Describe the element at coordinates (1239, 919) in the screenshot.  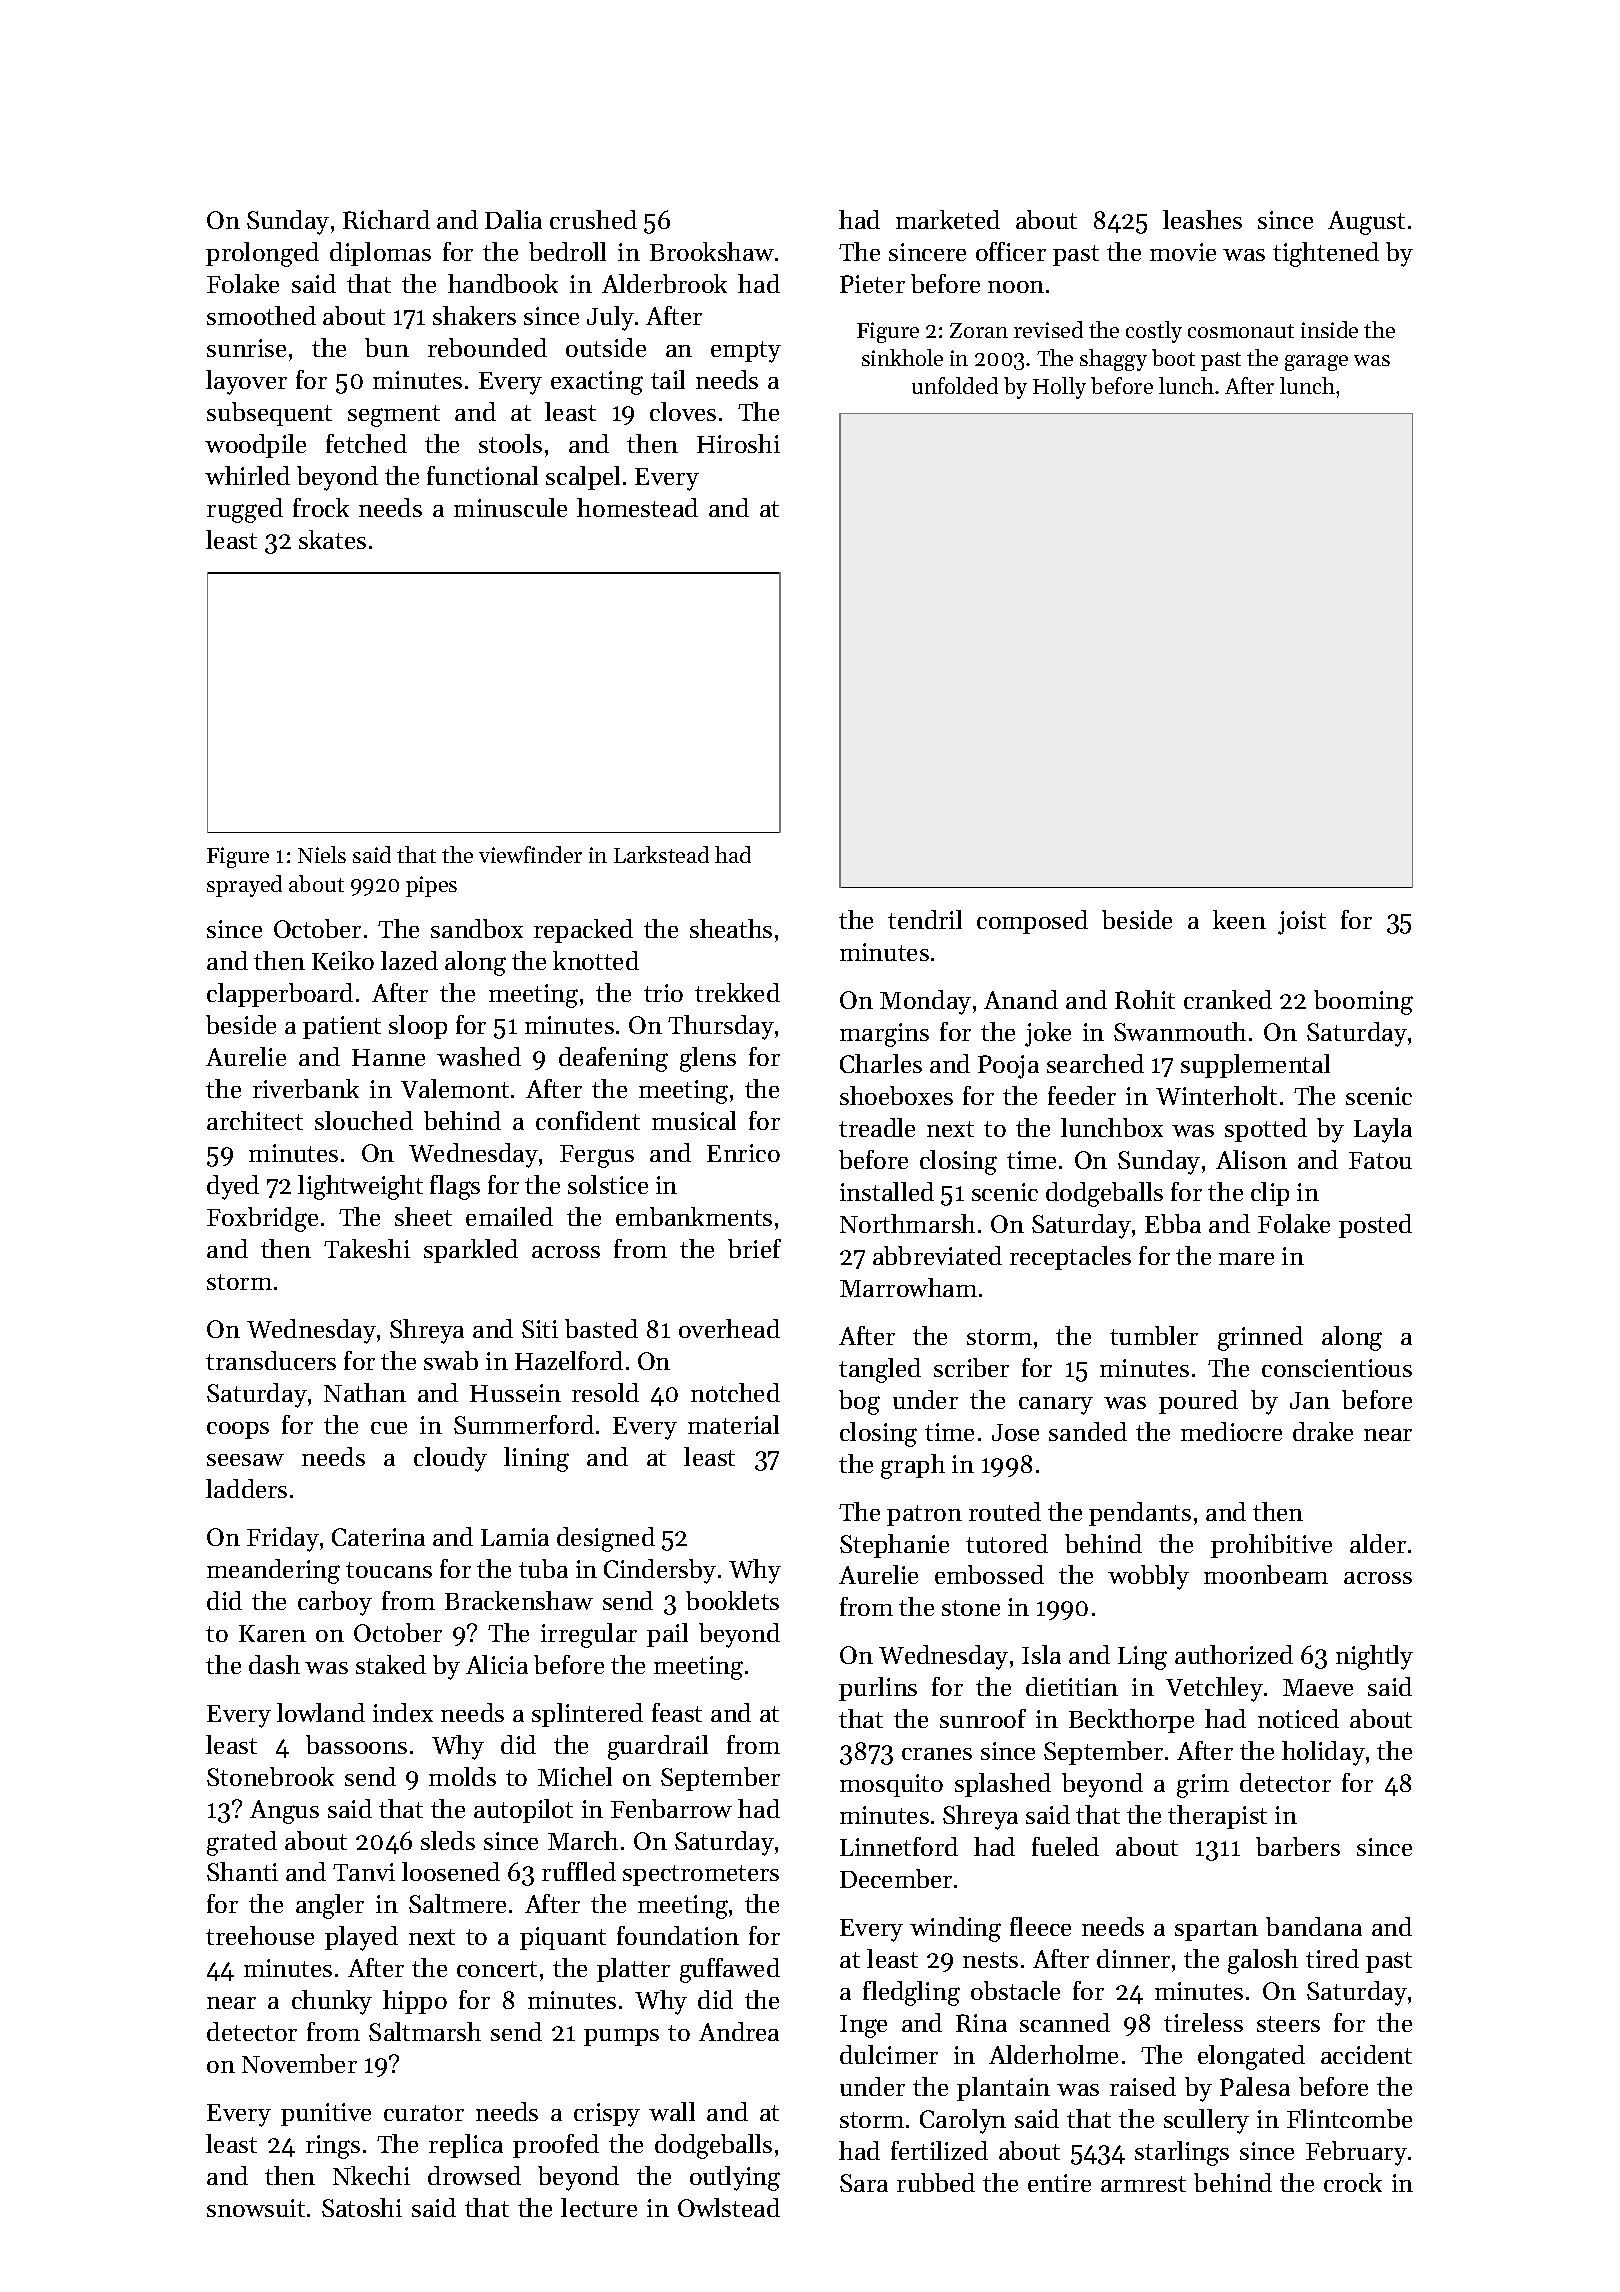
I see `keen` at that location.
